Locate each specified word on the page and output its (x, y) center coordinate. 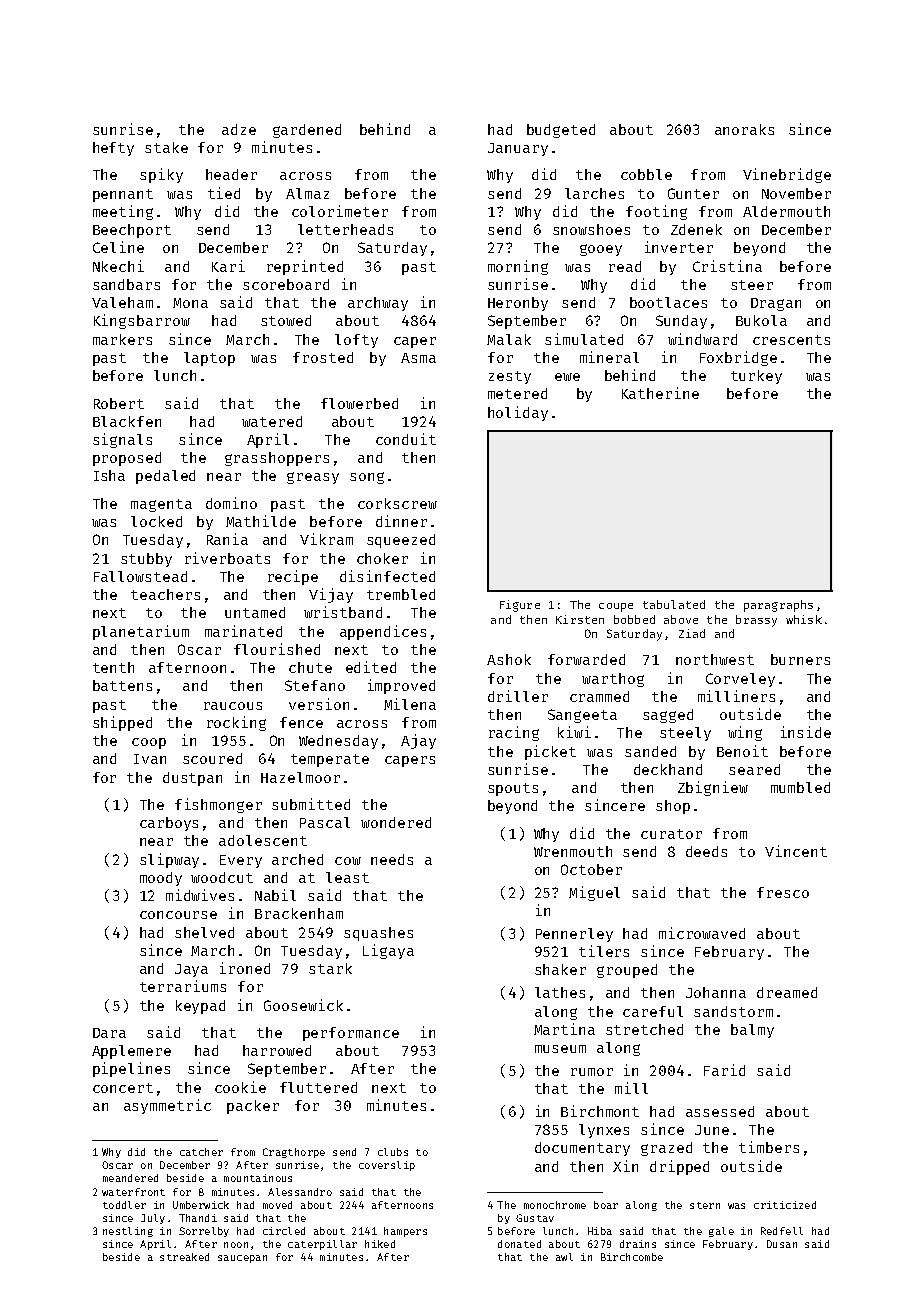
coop (149, 743)
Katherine (660, 393)
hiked (380, 1244)
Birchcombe (632, 1257)
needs (392, 859)
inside (806, 732)
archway (378, 304)
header (231, 174)
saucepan (242, 1259)
